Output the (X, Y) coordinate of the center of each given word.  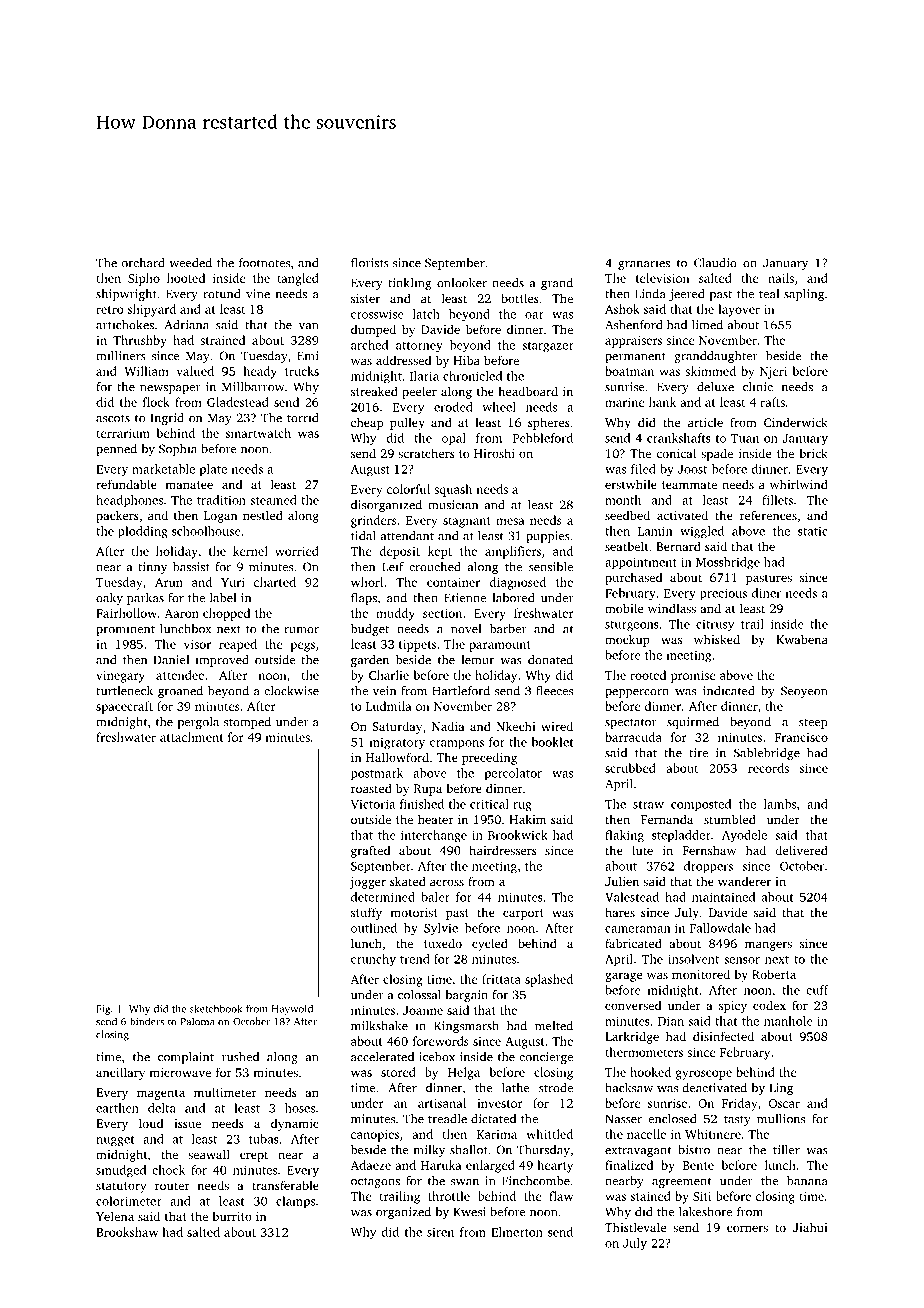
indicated (729, 691)
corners (747, 1228)
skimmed (710, 371)
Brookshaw (127, 1232)
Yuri (233, 582)
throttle (449, 1196)
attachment (192, 737)
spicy (733, 1007)
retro (110, 310)
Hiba (466, 360)
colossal (419, 995)
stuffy (366, 913)
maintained (723, 897)
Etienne (465, 598)
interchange (434, 836)
